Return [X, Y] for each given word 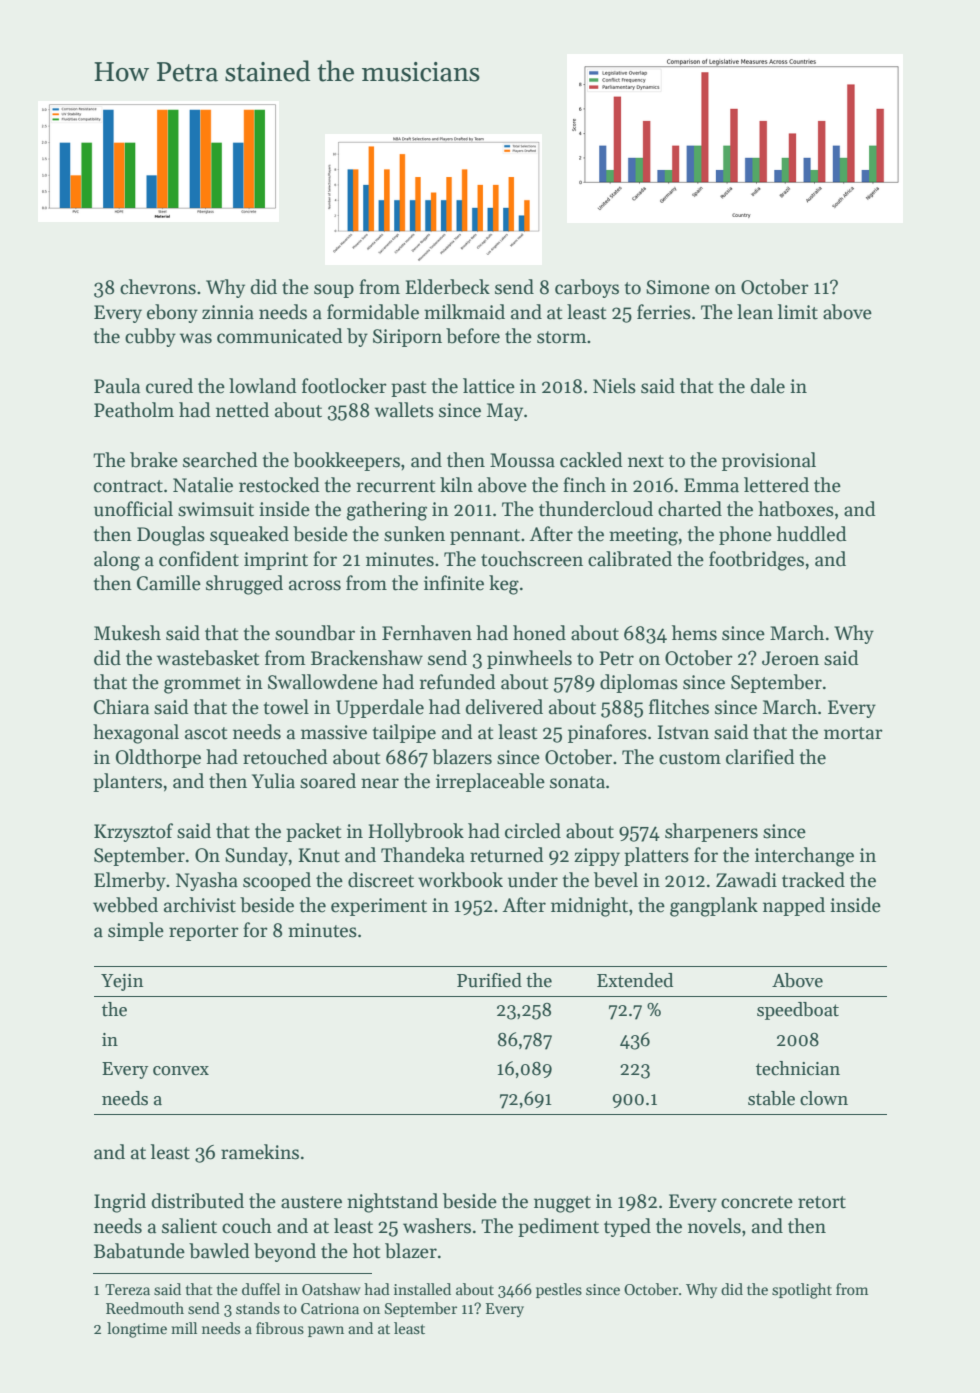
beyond [285, 1252]
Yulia [273, 781]
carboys [587, 288]
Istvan [683, 732]
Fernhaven [427, 633]
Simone [678, 287]
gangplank [714, 907]
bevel [616, 880]
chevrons [158, 287]
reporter [204, 933]
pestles [559, 1290]
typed [627, 1227]
